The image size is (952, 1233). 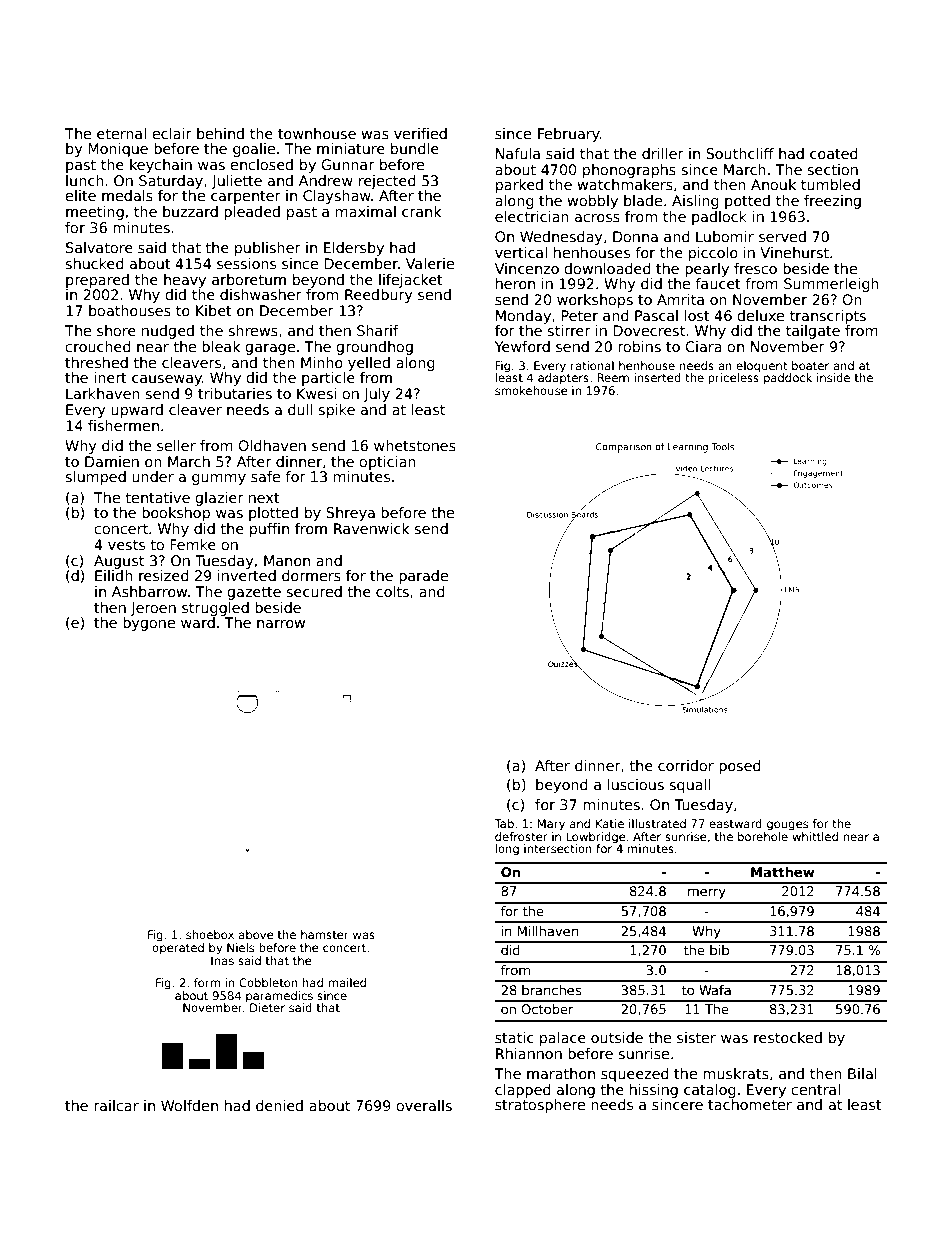 What do you see at coordinates (210, 934) in the screenshot?
I see `shoebox` at bounding box center [210, 934].
